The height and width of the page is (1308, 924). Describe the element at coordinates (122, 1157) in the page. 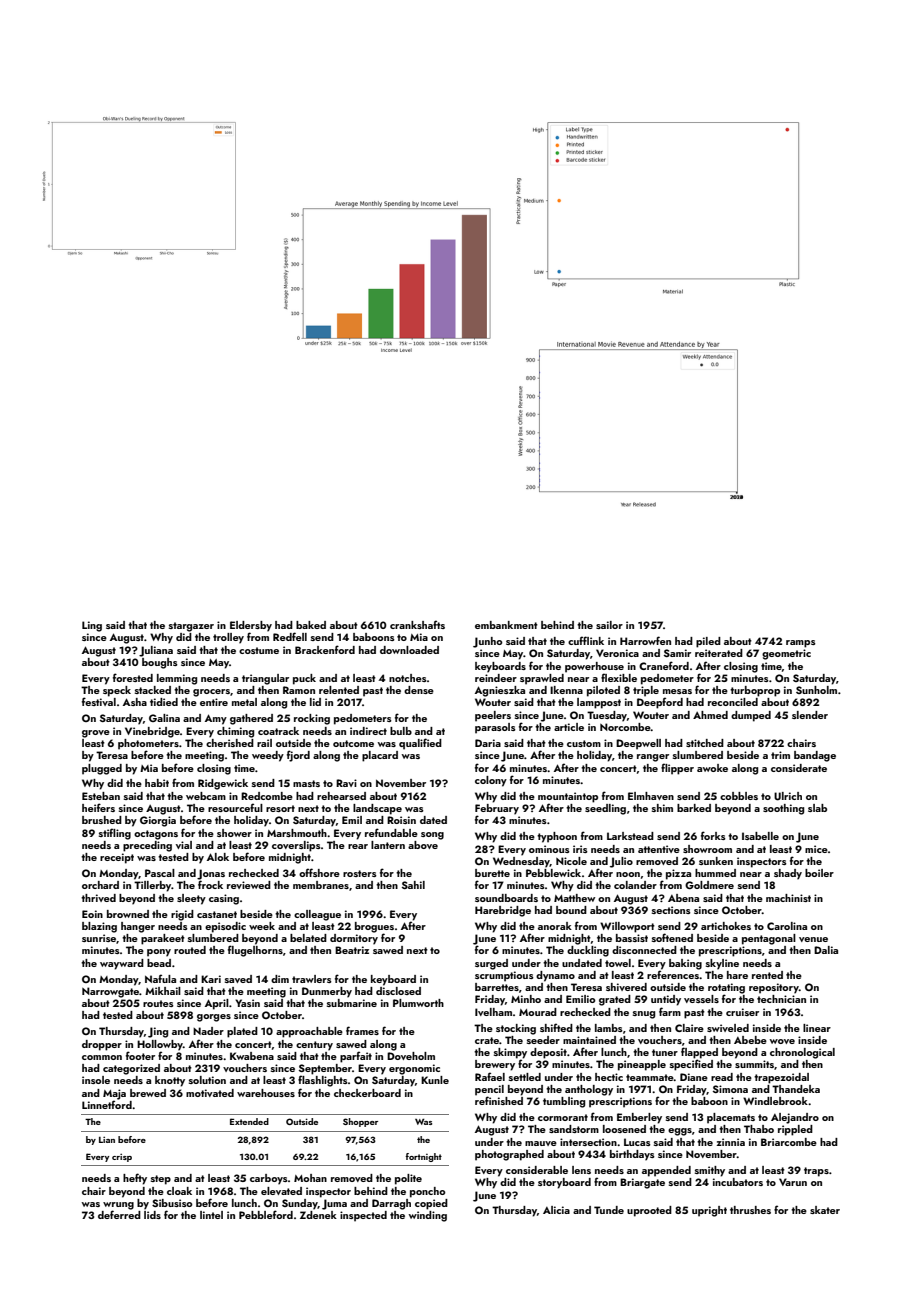

I see `crisp` at that location.
